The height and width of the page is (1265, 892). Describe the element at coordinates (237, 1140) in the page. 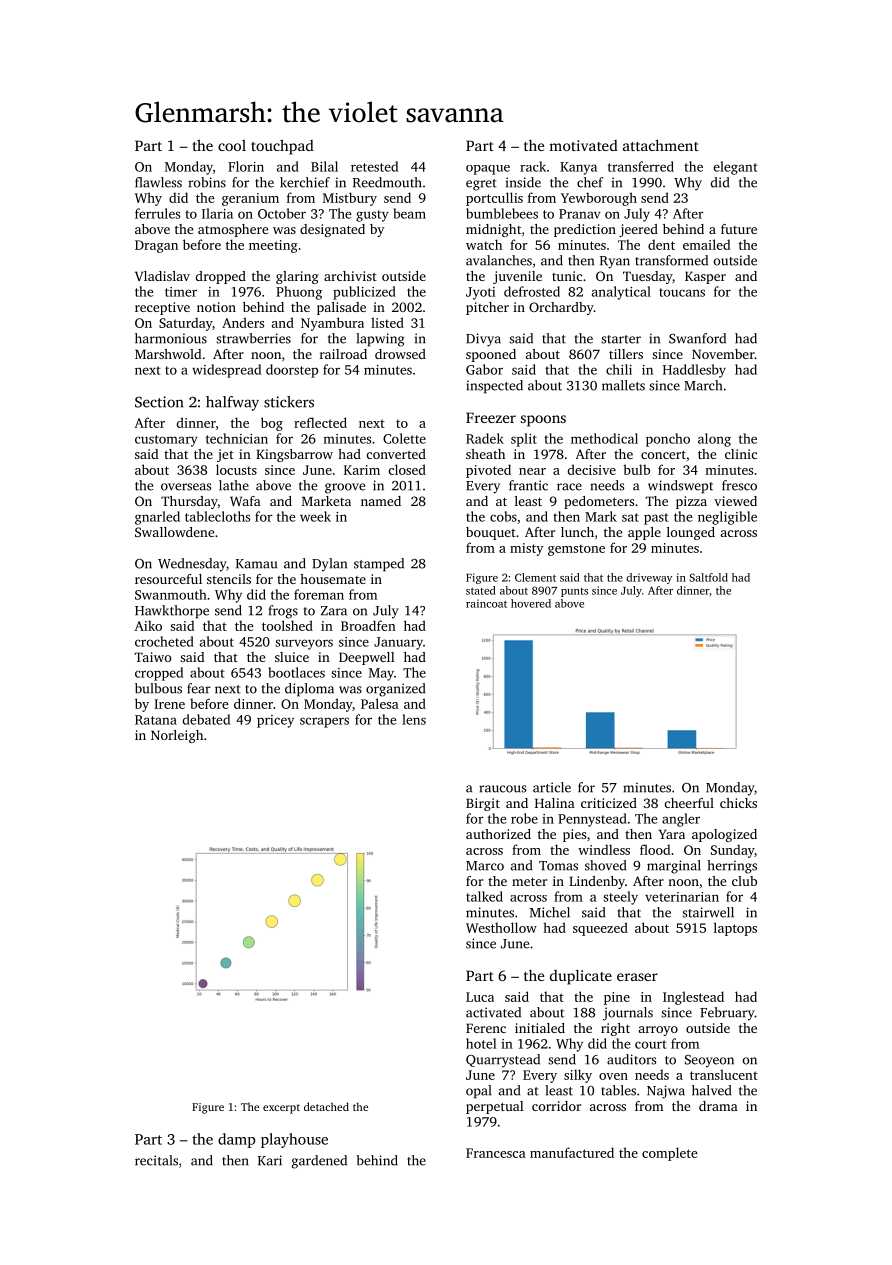

I see `damp` at that location.
